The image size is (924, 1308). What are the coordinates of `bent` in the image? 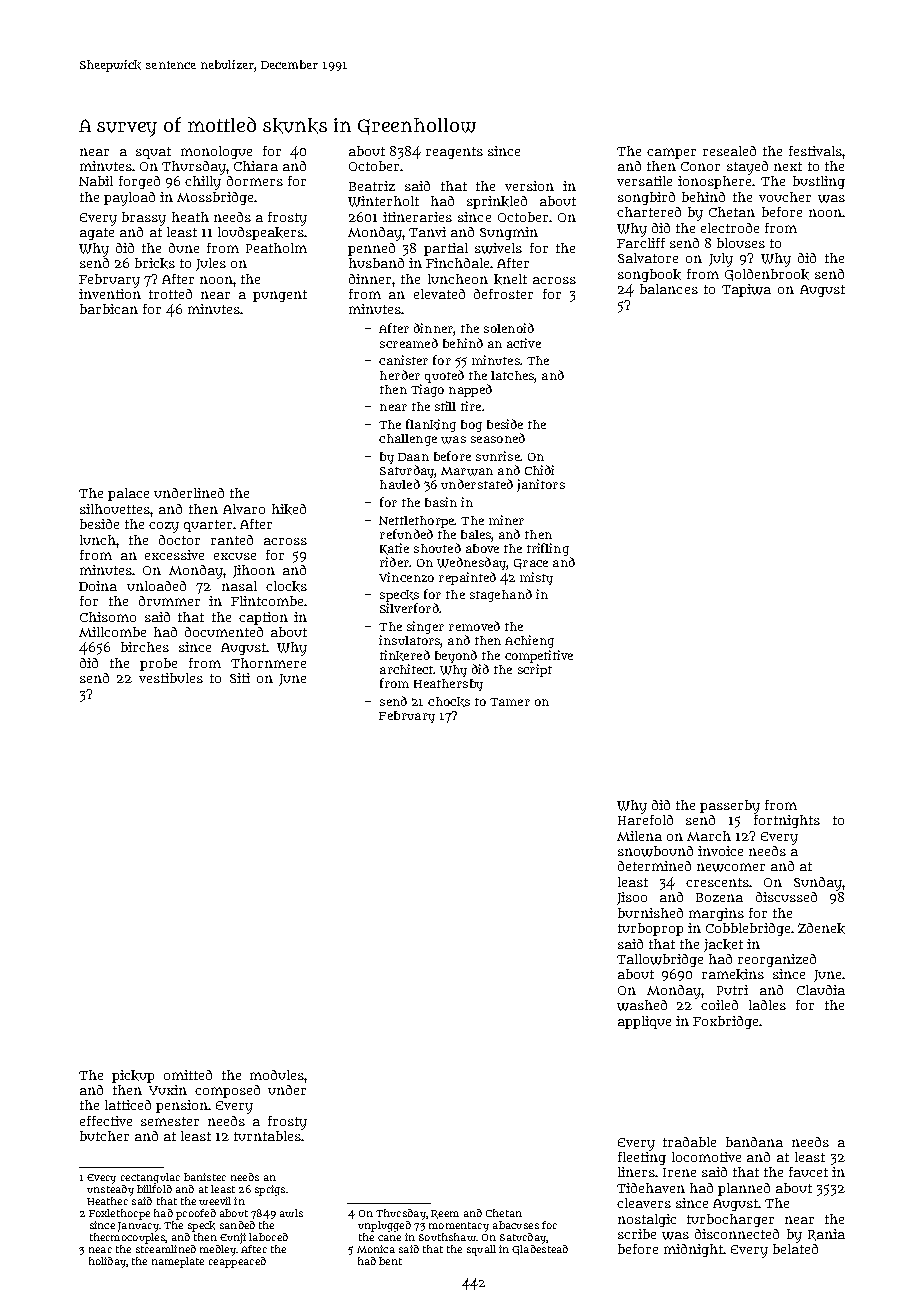 It's located at (390, 1261).
